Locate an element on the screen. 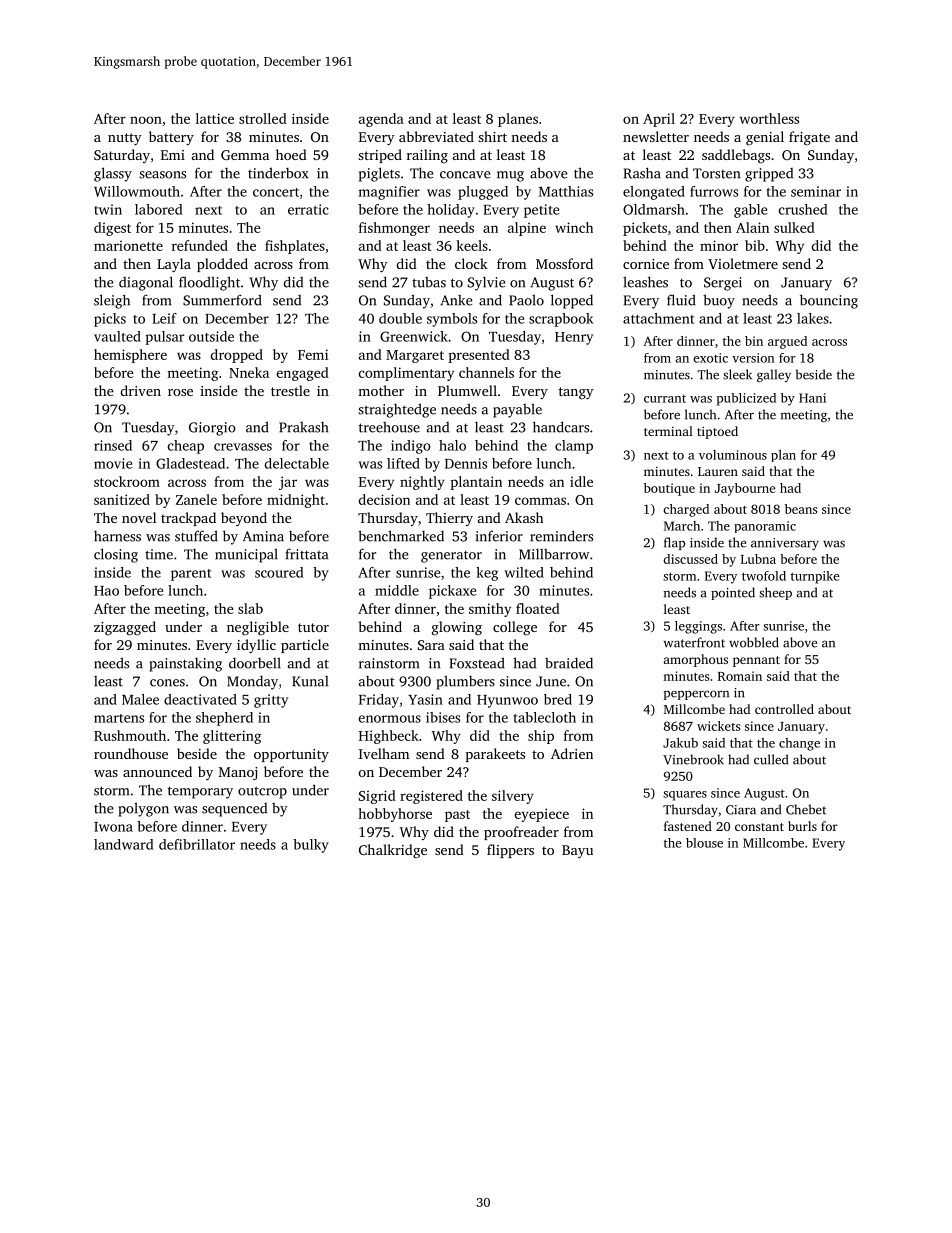  April is located at coordinates (659, 120).
